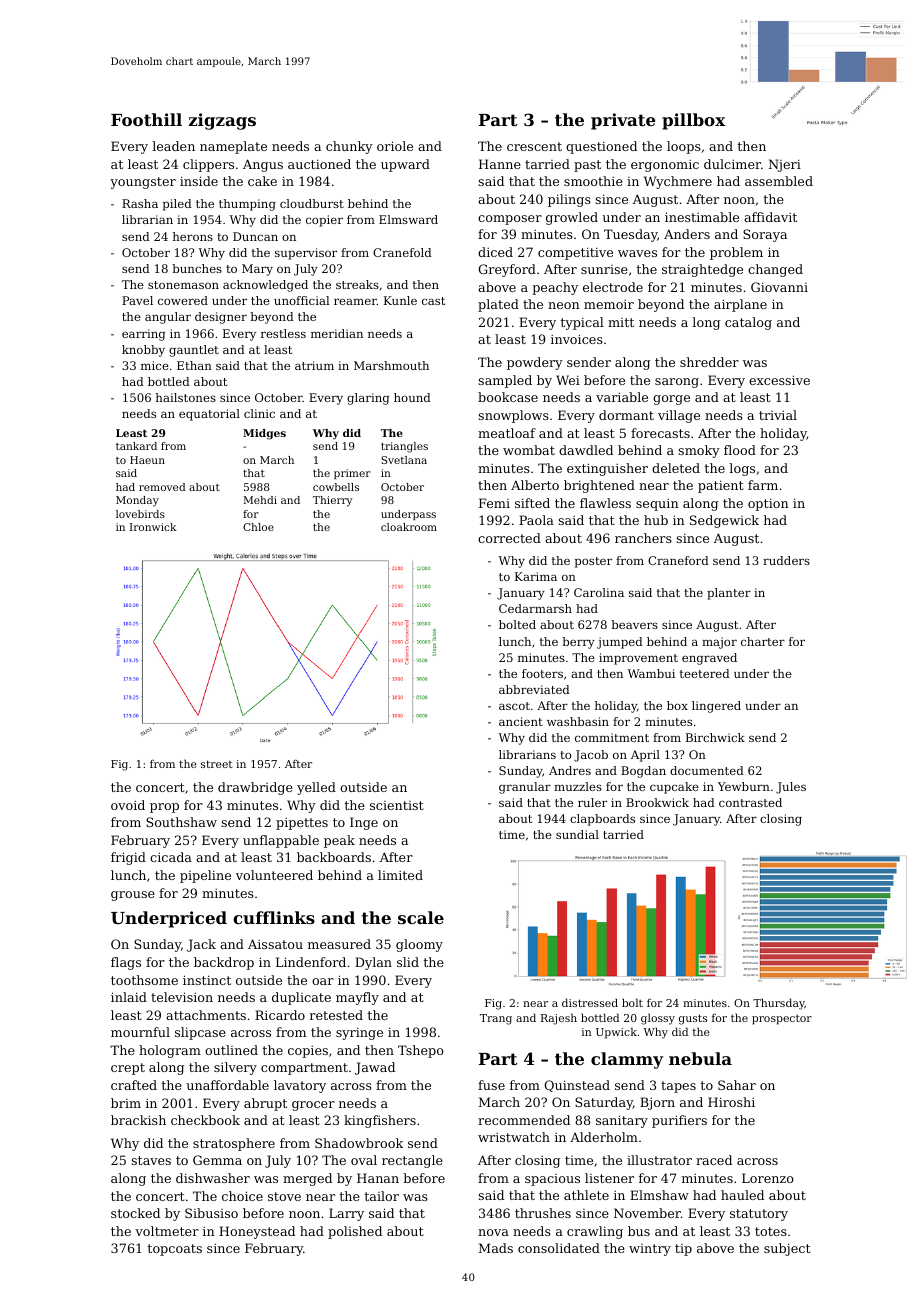 The height and width of the screenshot is (1308, 924). I want to click on clammy, so click(627, 1060).
